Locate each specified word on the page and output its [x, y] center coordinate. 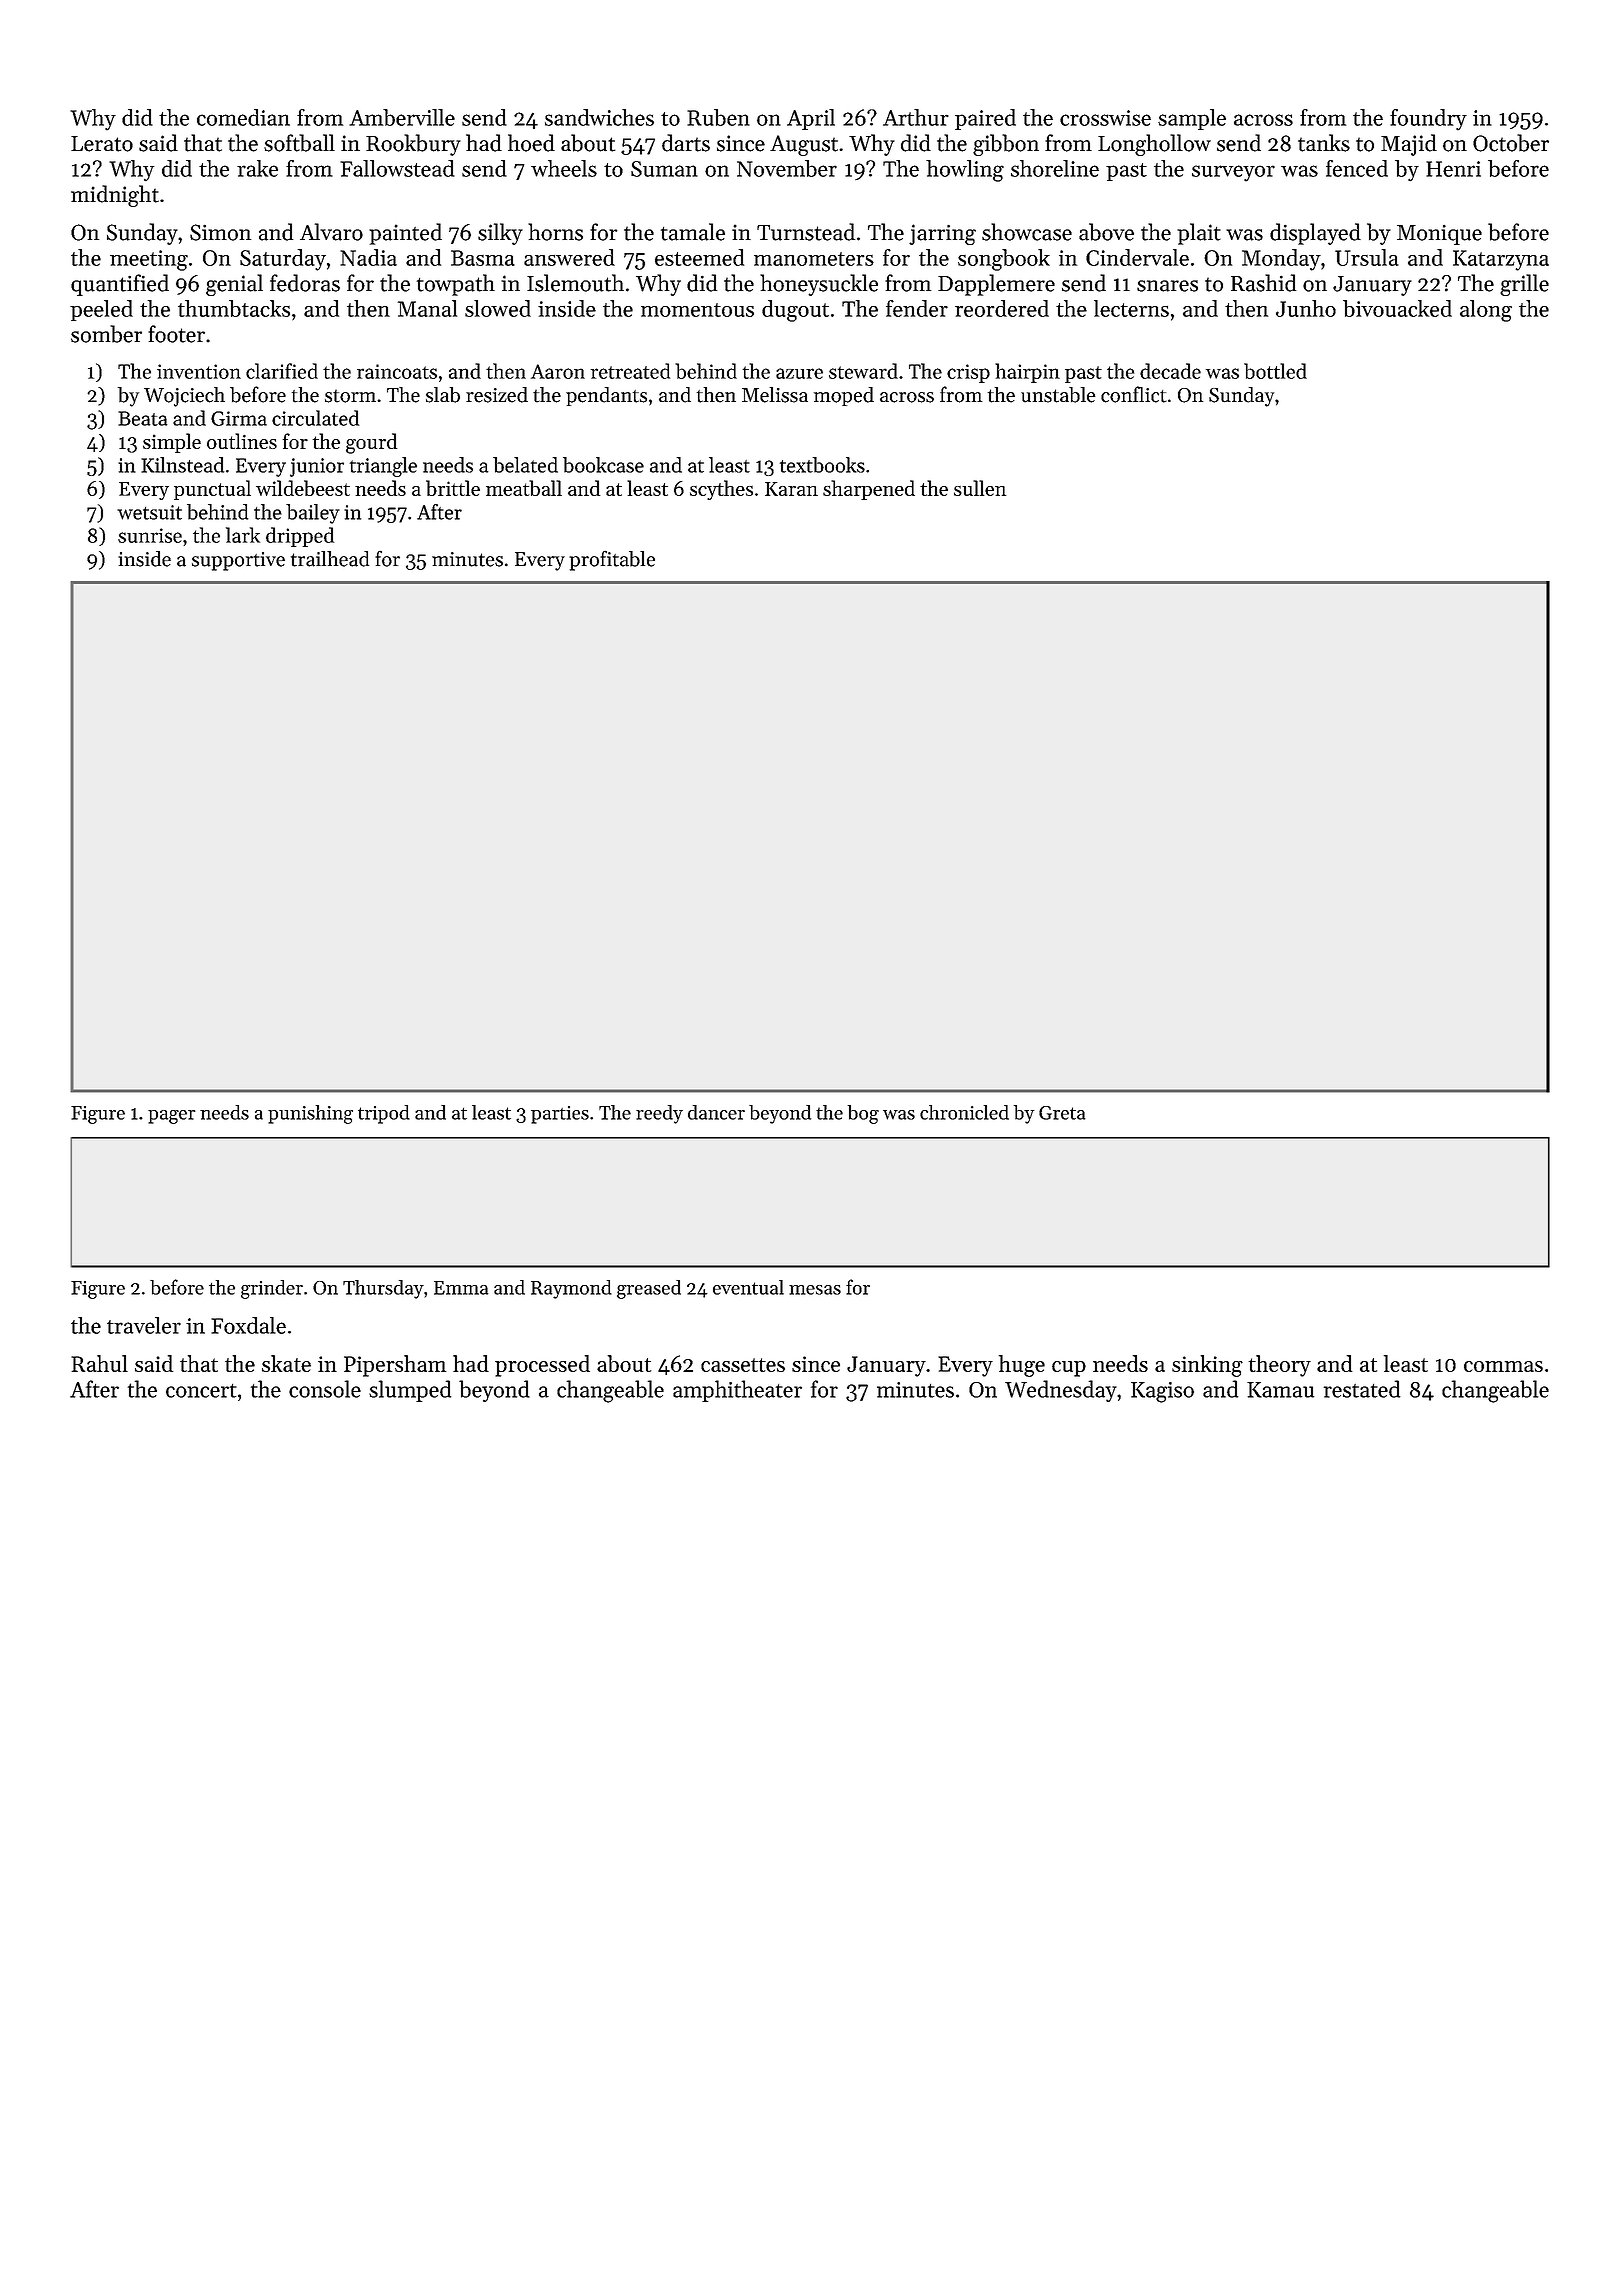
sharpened [869, 490]
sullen [980, 488]
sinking [1207, 1366]
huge [1022, 1366]
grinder [272, 1289]
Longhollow [1154, 145]
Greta [1062, 1113]
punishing [310, 1114]
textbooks [822, 465]
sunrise [150, 535]
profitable [612, 560]
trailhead [330, 559]
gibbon [1006, 145]
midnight [115, 196]
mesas [815, 1290]
